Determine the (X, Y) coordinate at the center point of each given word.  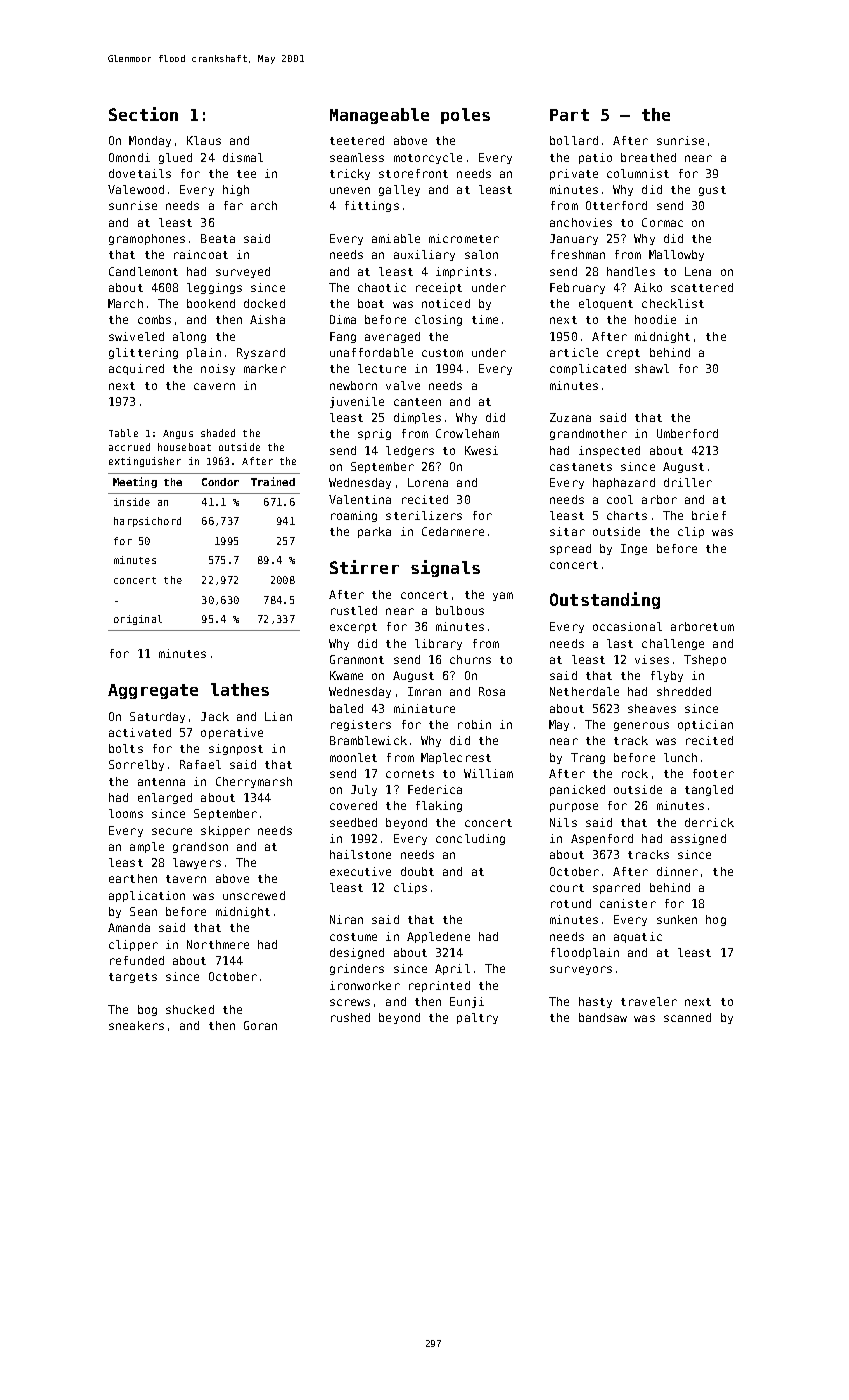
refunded (137, 960)
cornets (410, 774)
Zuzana (570, 417)
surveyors (581, 970)
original (138, 620)
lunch (680, 757)
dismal (243, 157)
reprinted (439, 986)
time (485, 319)
